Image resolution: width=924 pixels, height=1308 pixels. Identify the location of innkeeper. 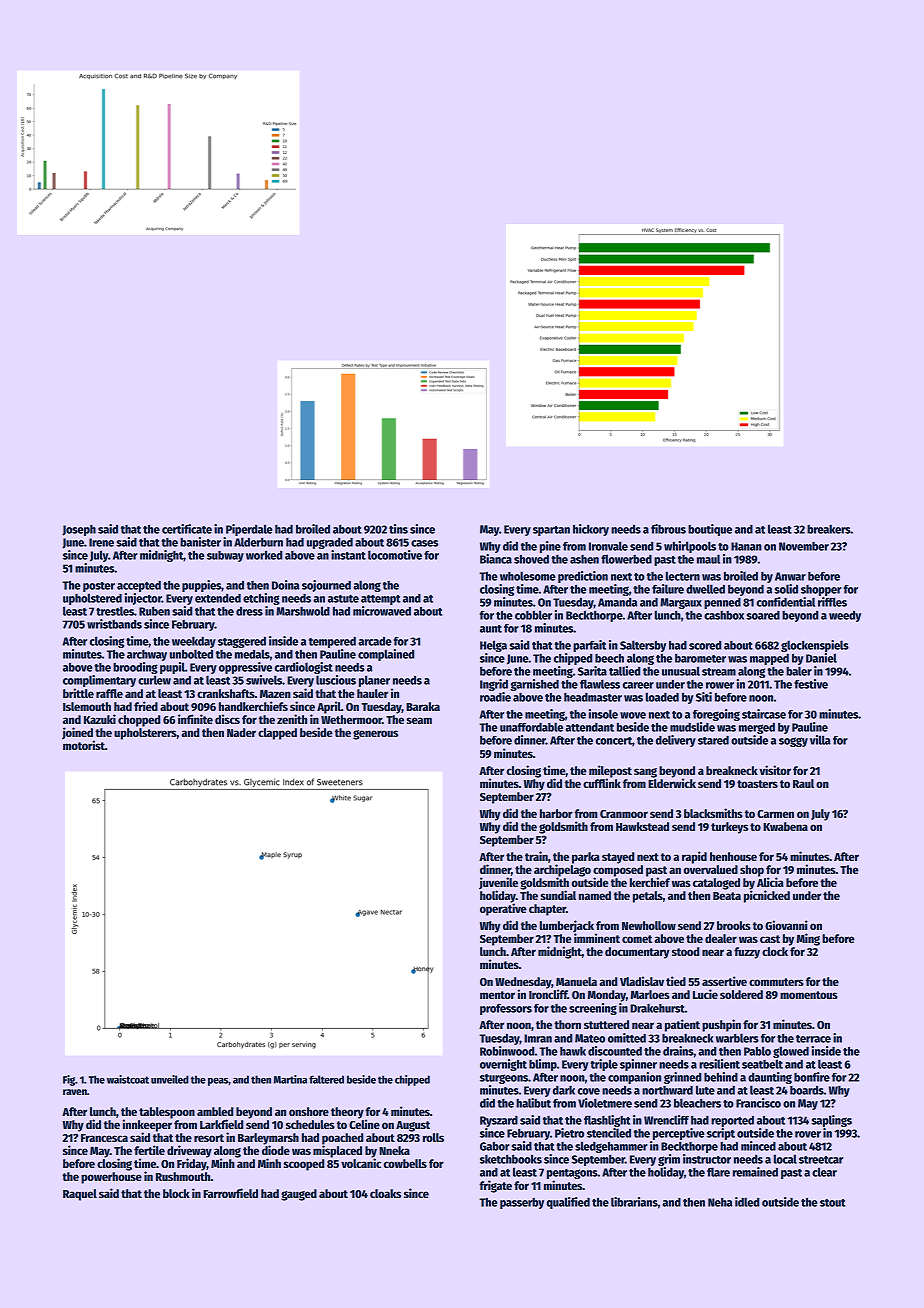
(147, 1125).
